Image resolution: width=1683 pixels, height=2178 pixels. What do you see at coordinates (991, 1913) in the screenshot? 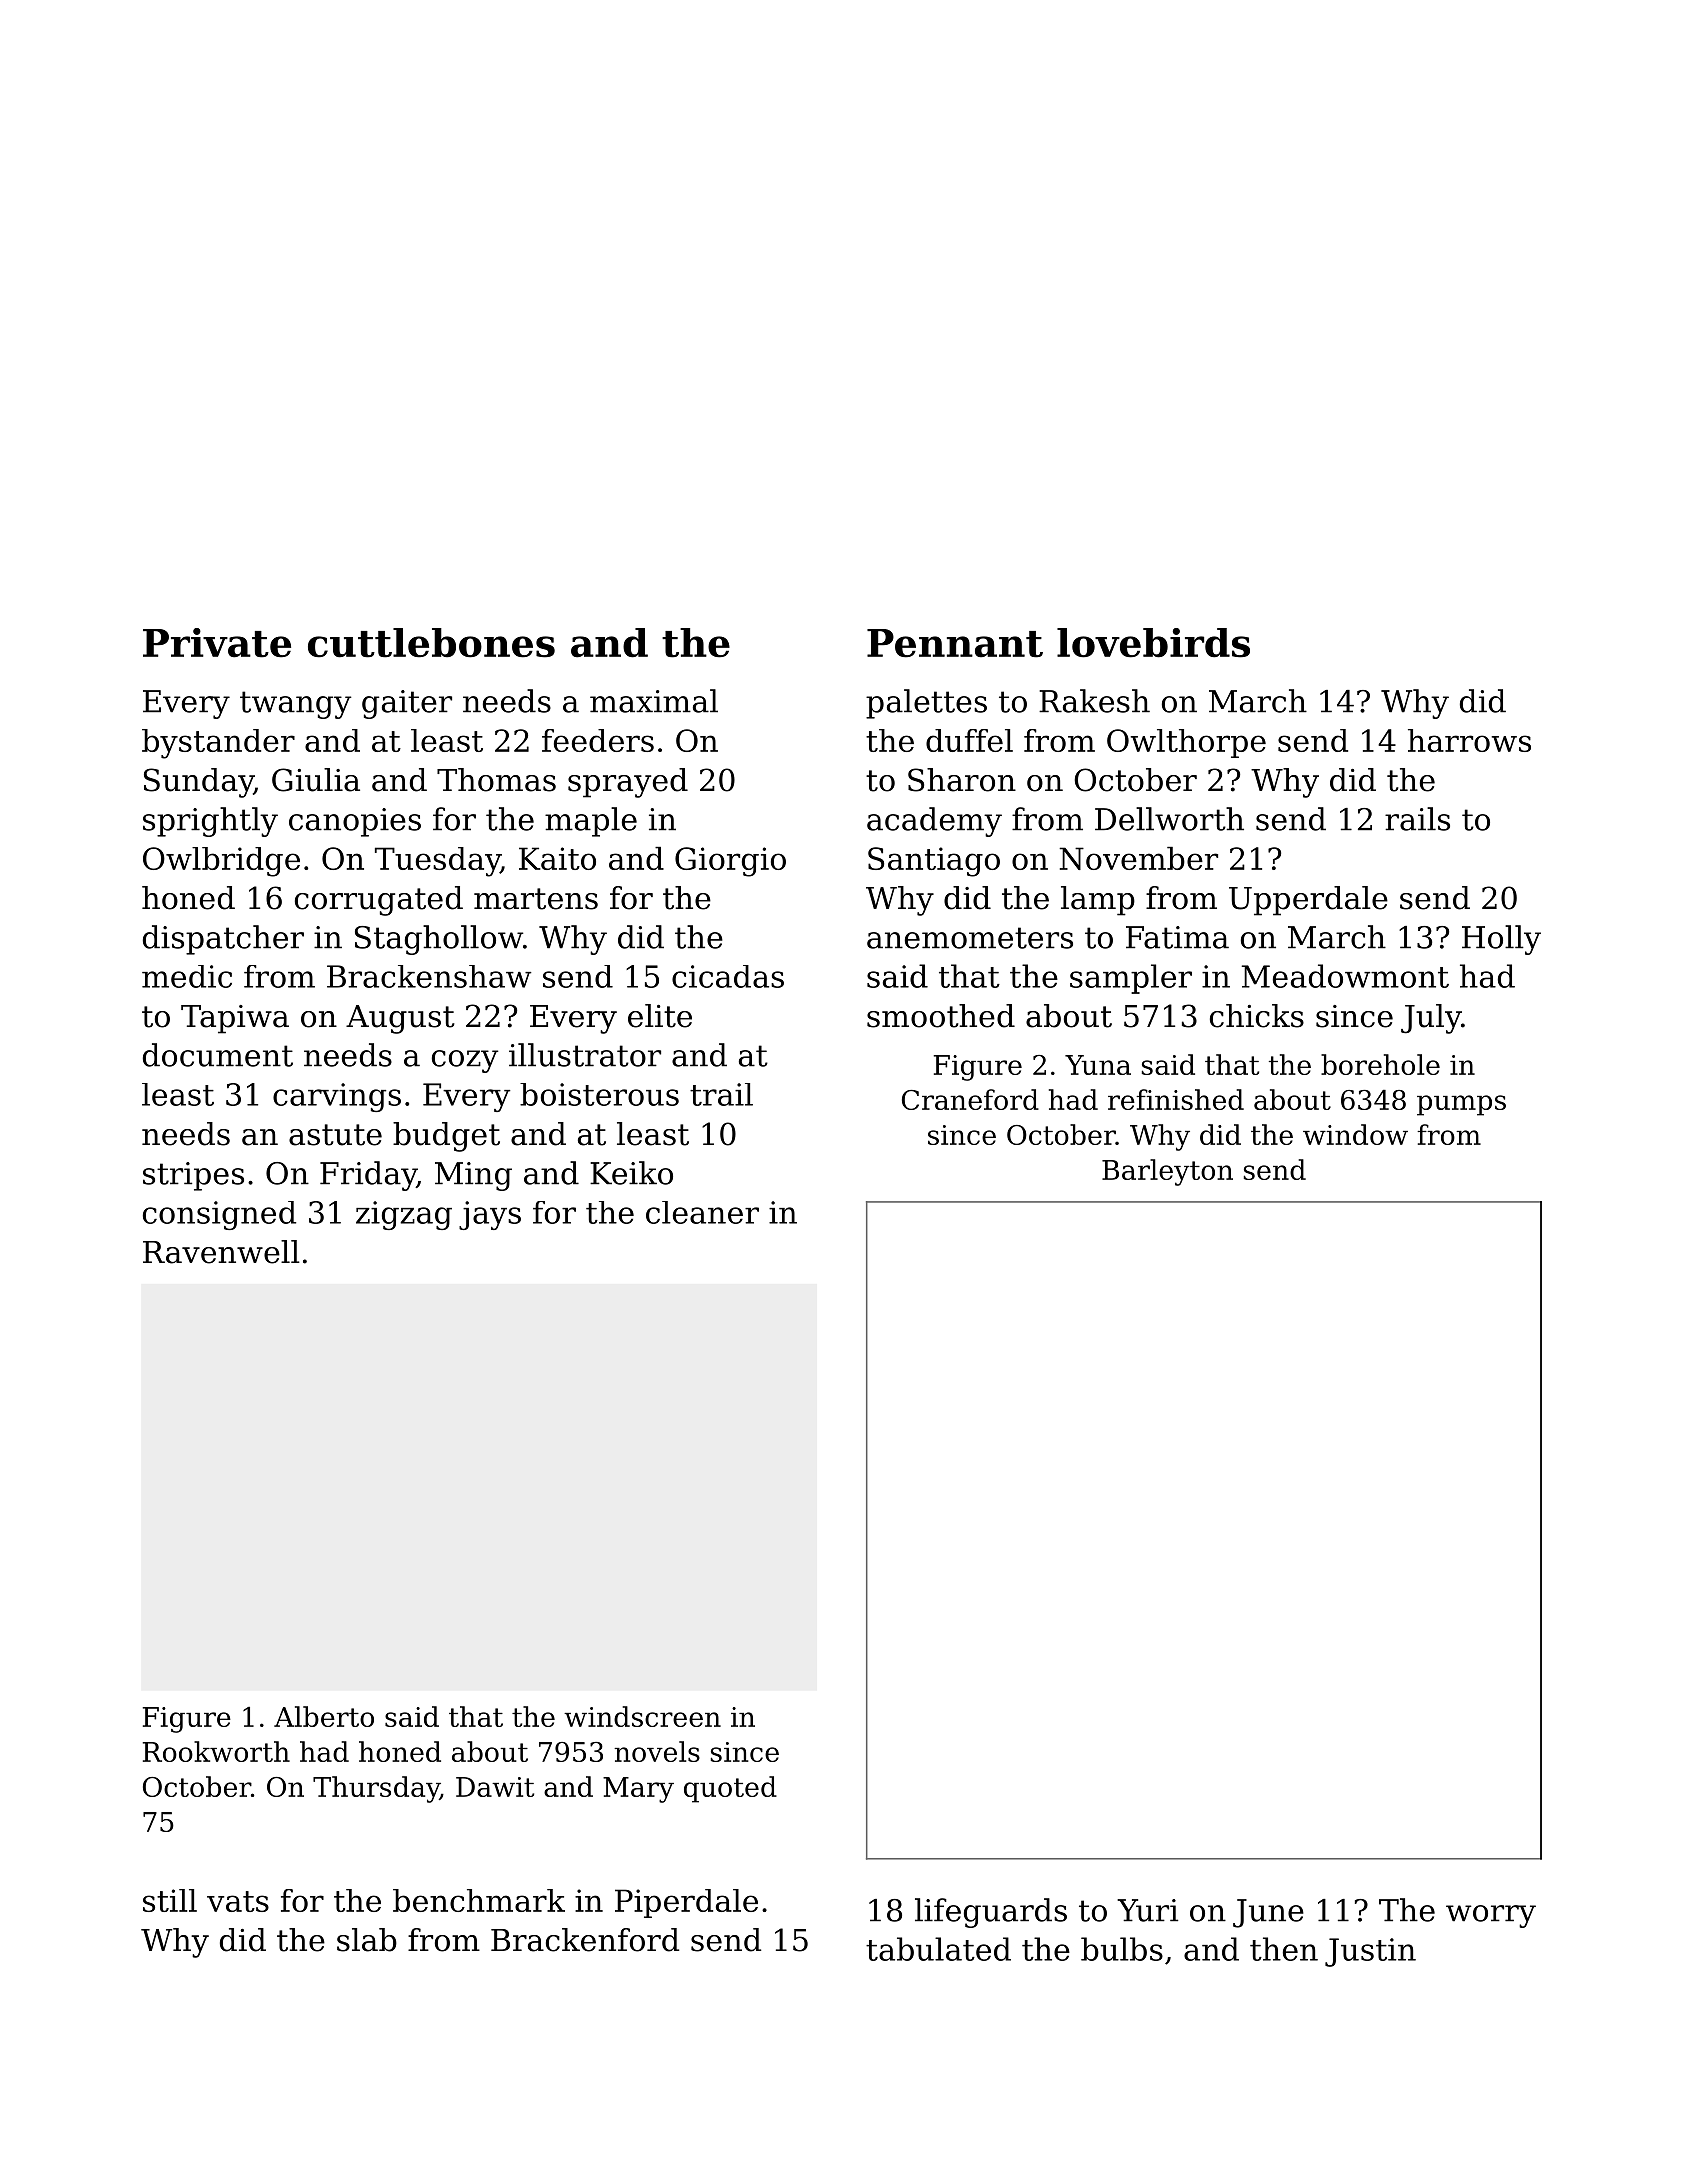
I see `lifeguards` at bounding box center [991, 1913].
